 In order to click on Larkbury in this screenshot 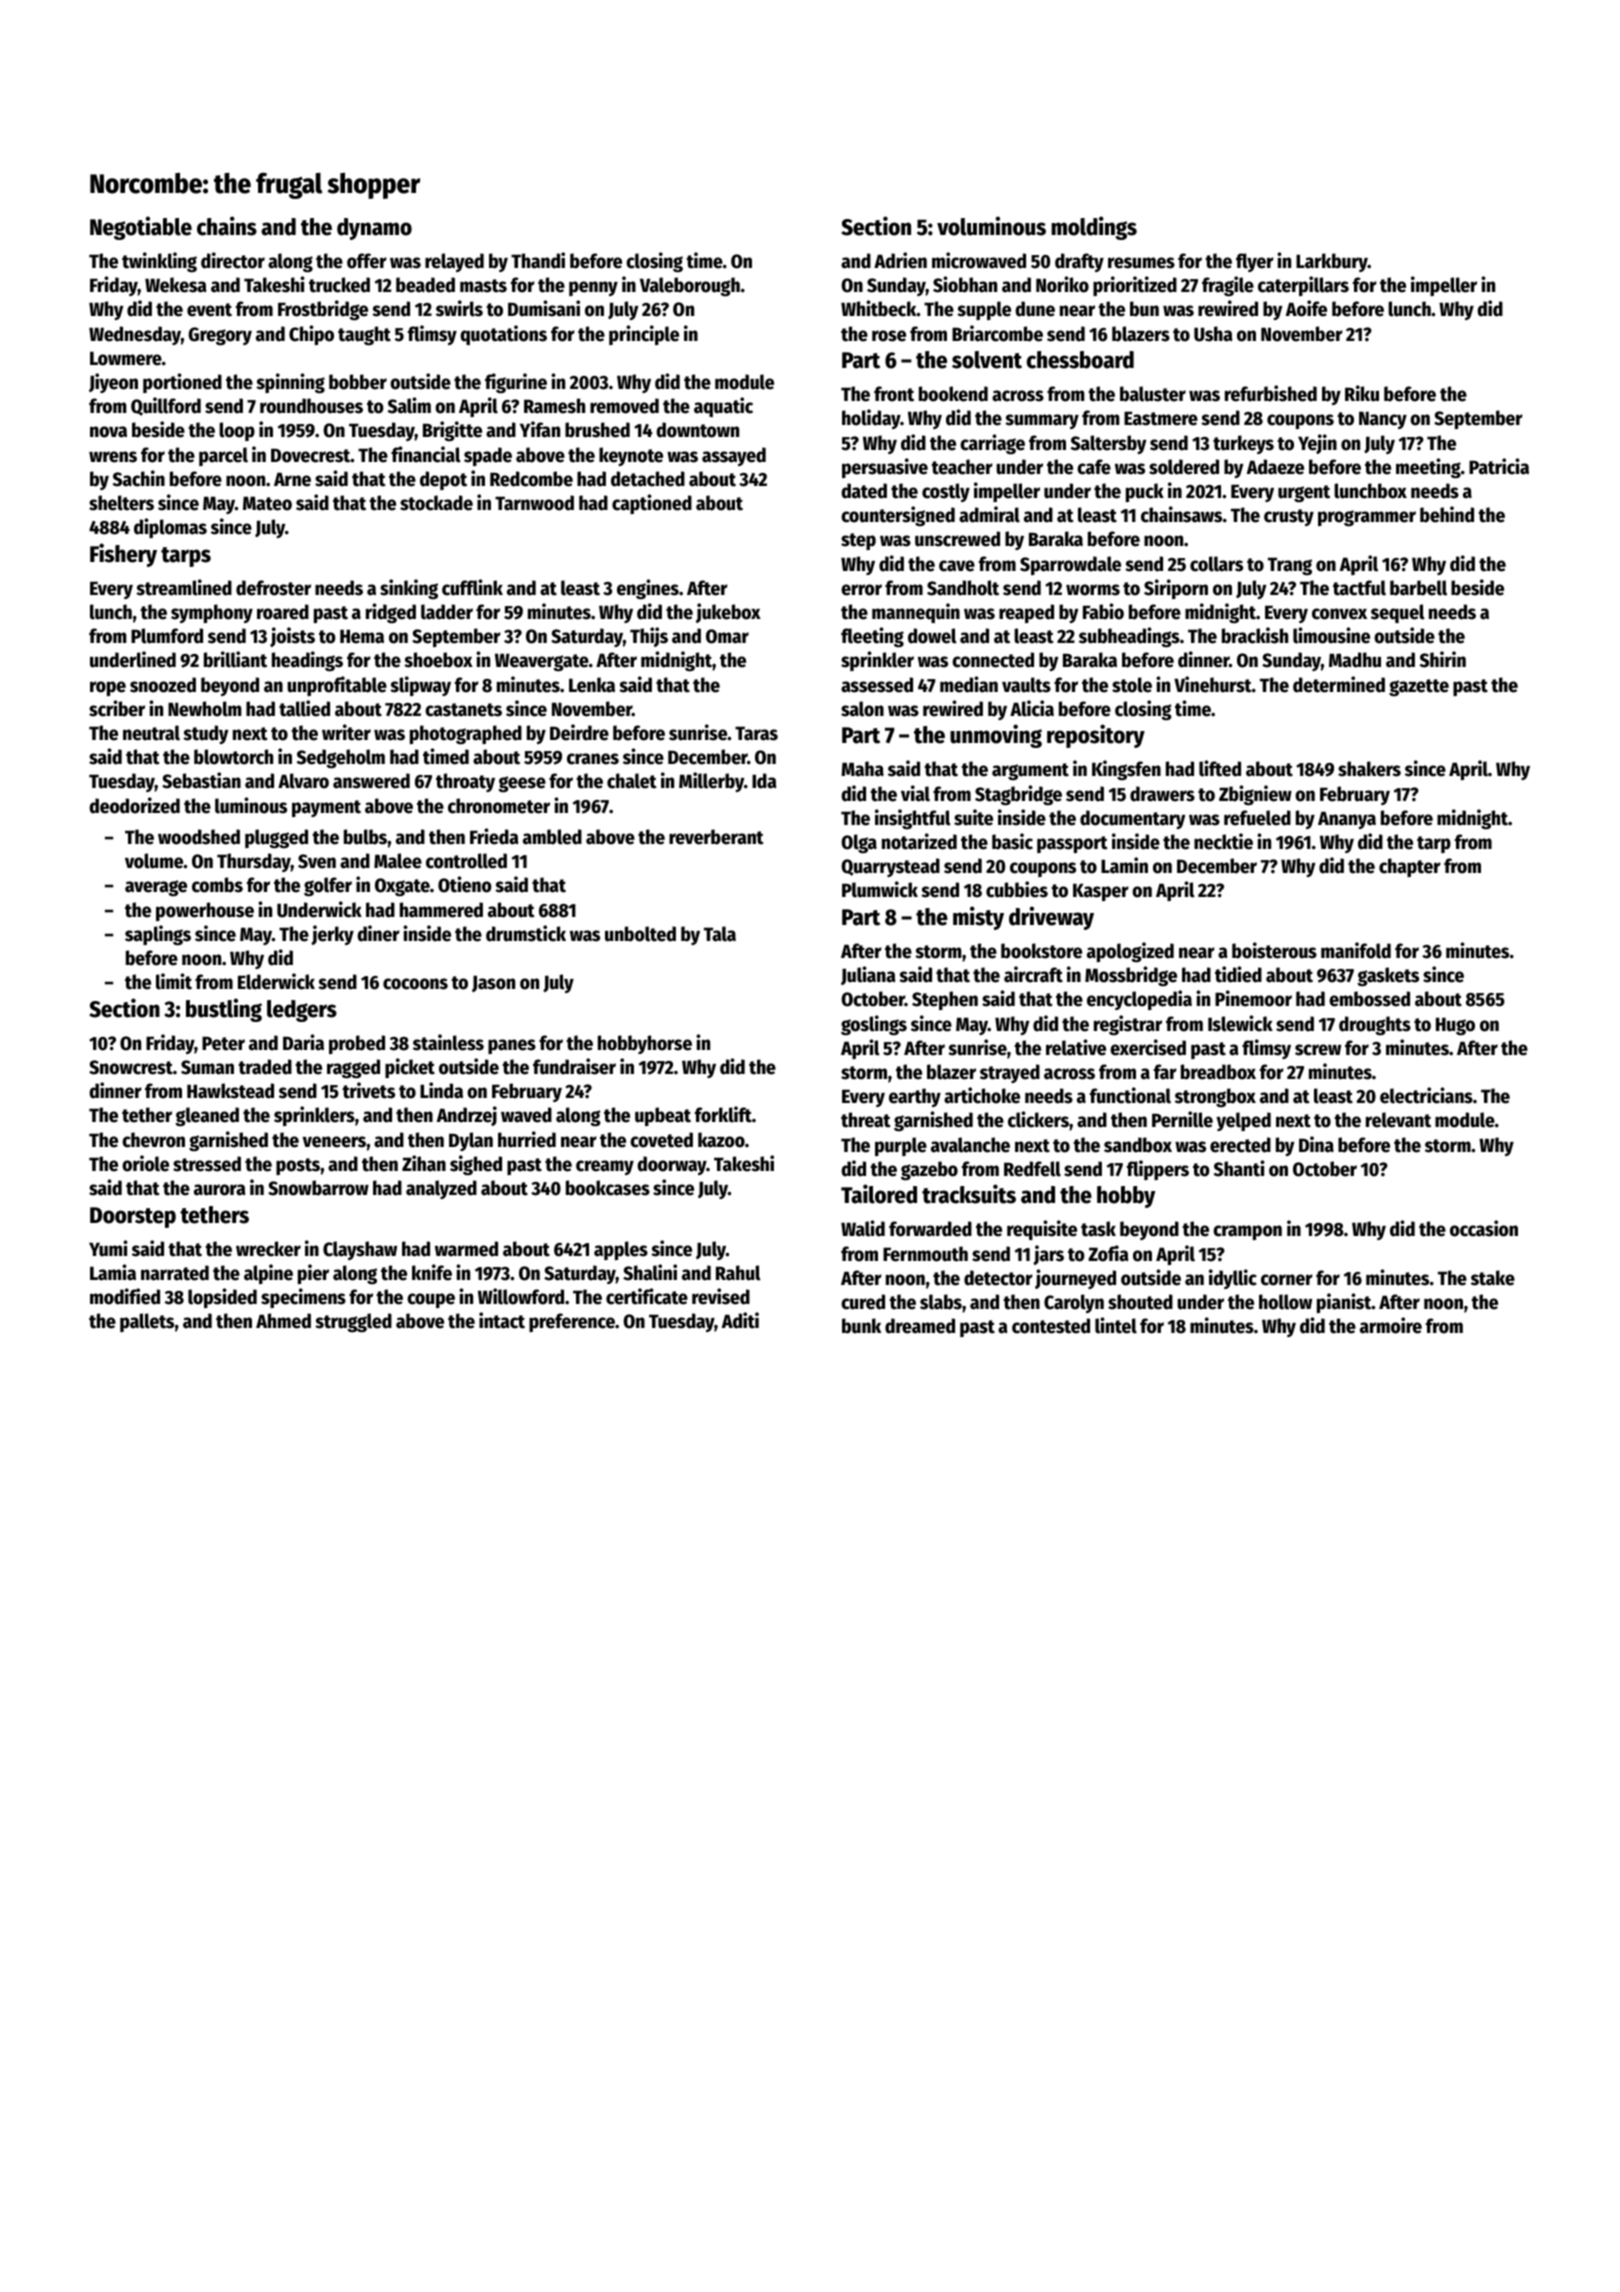, I will do `click(1332, 262)`.
